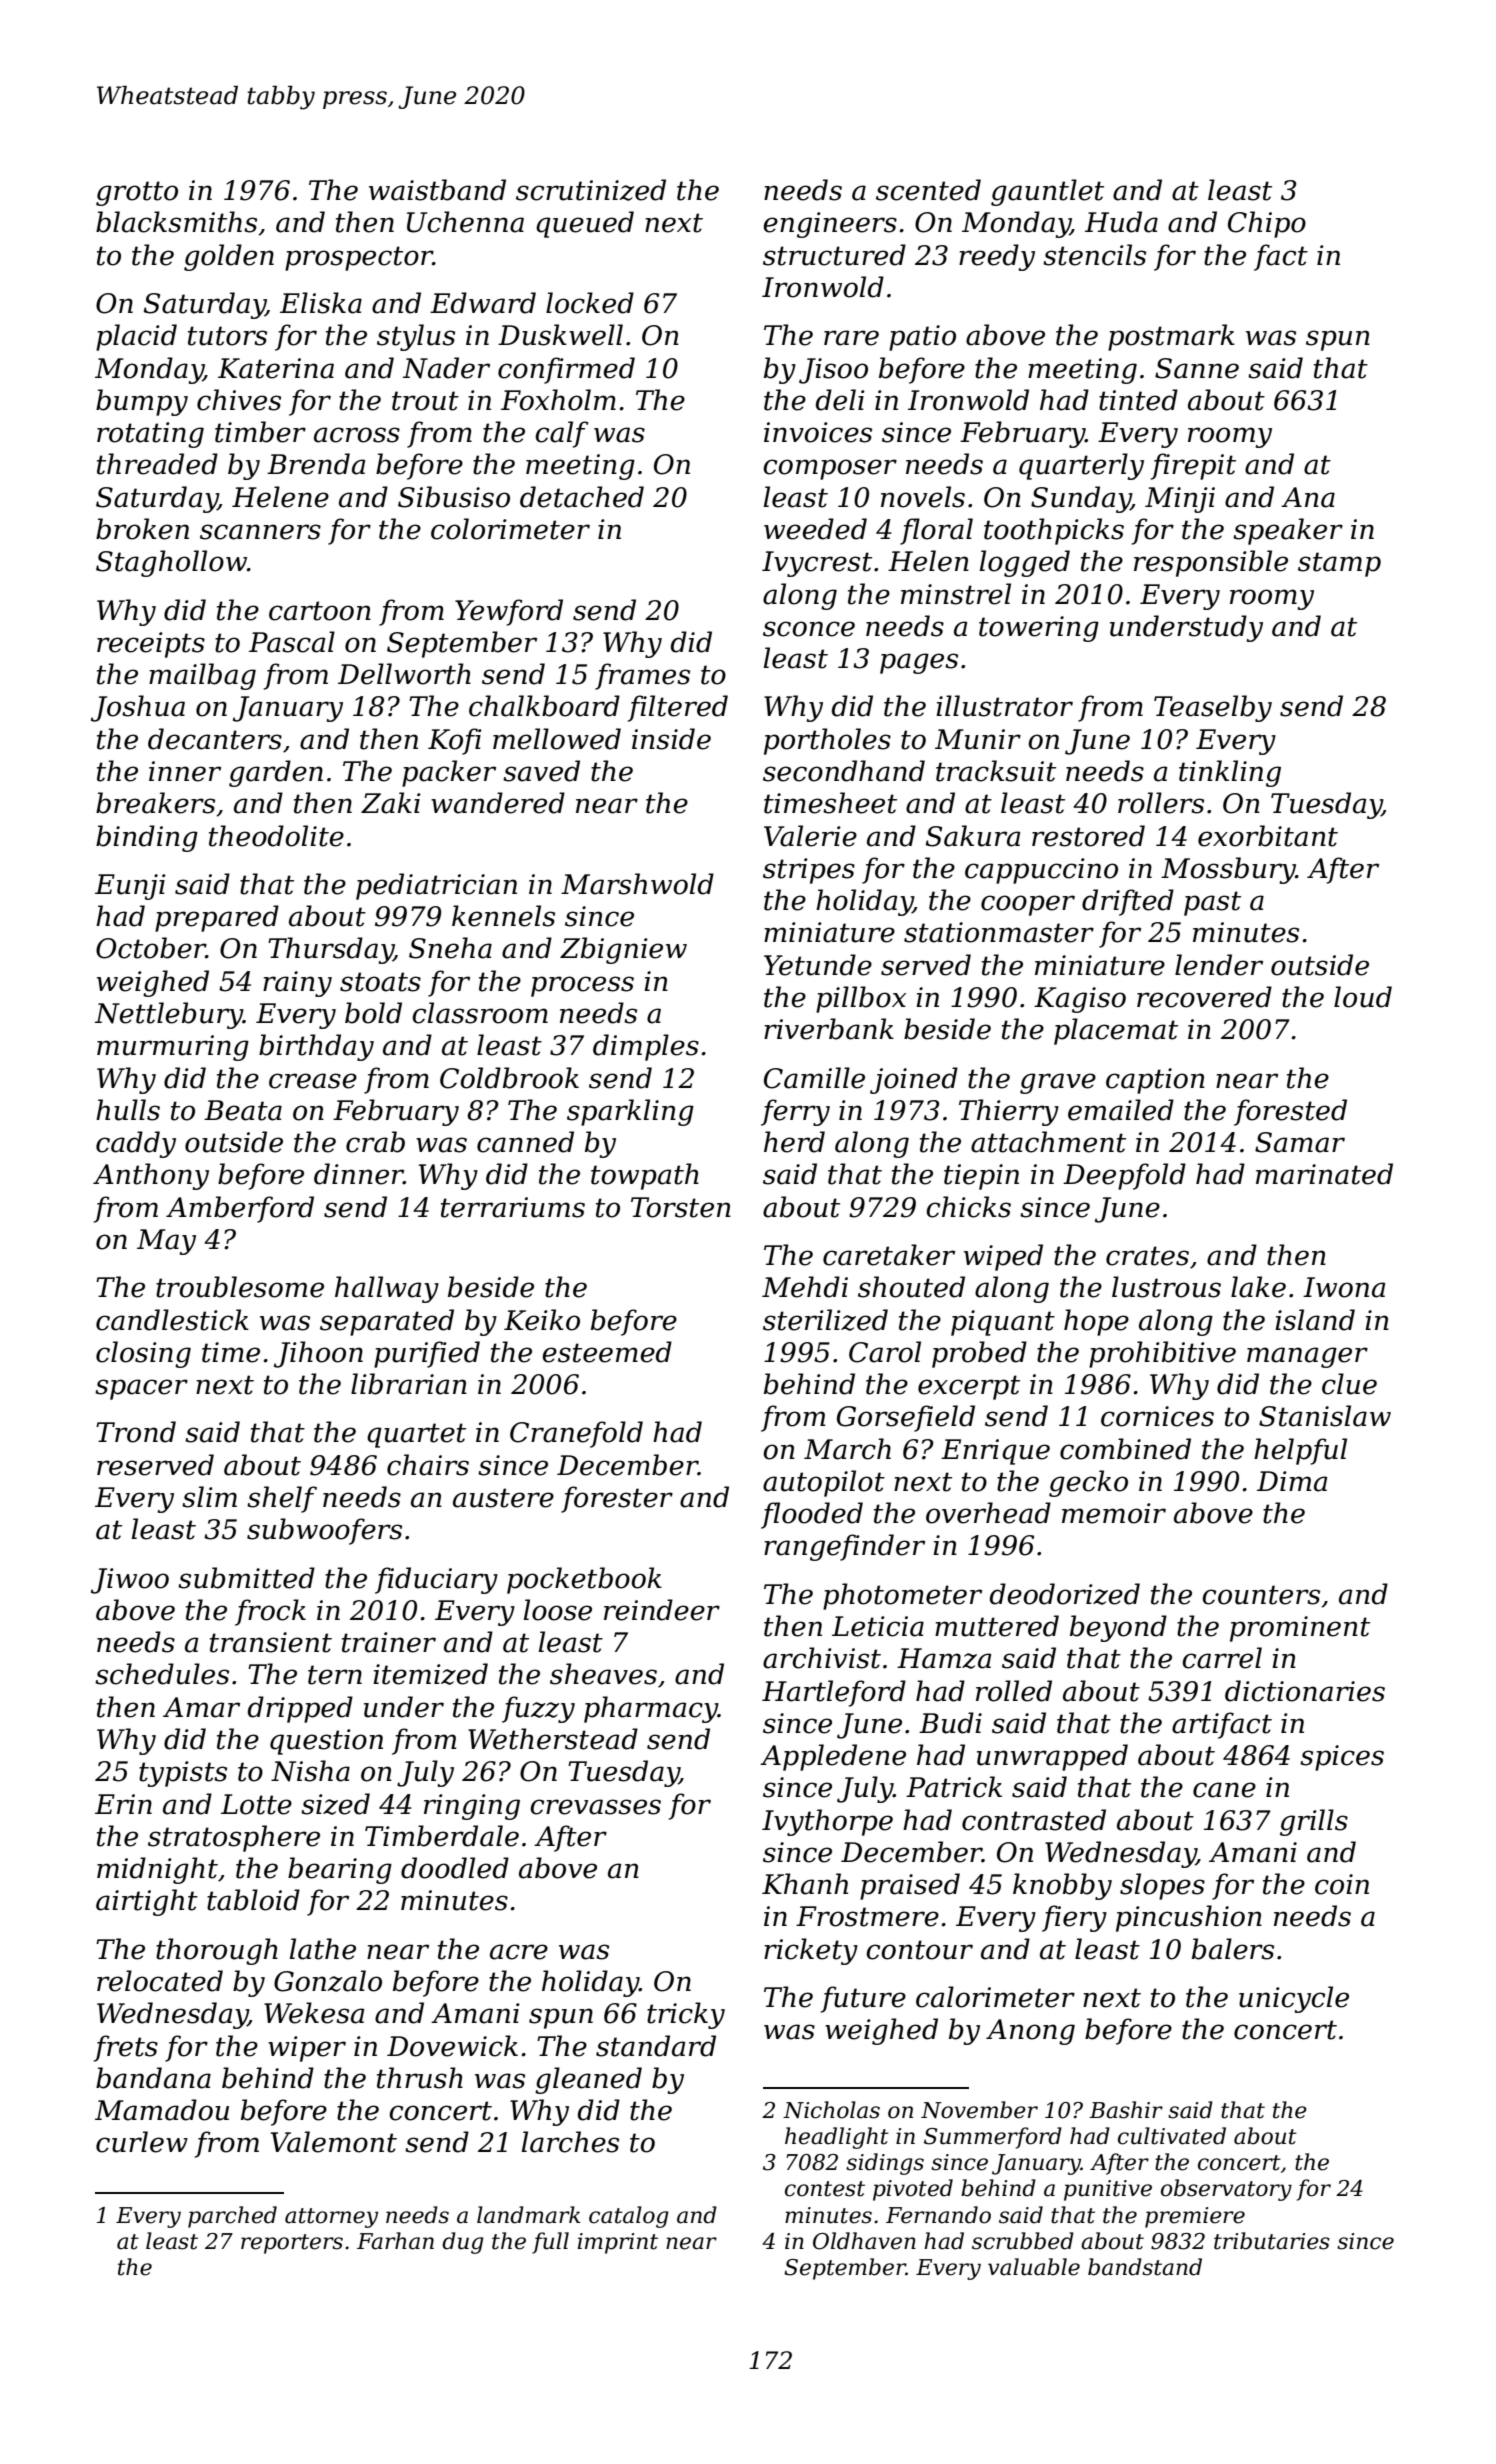  What do you see at coordinates (232, 2217) in the document?
I see `parched` at bounding box center [232, 2217].
